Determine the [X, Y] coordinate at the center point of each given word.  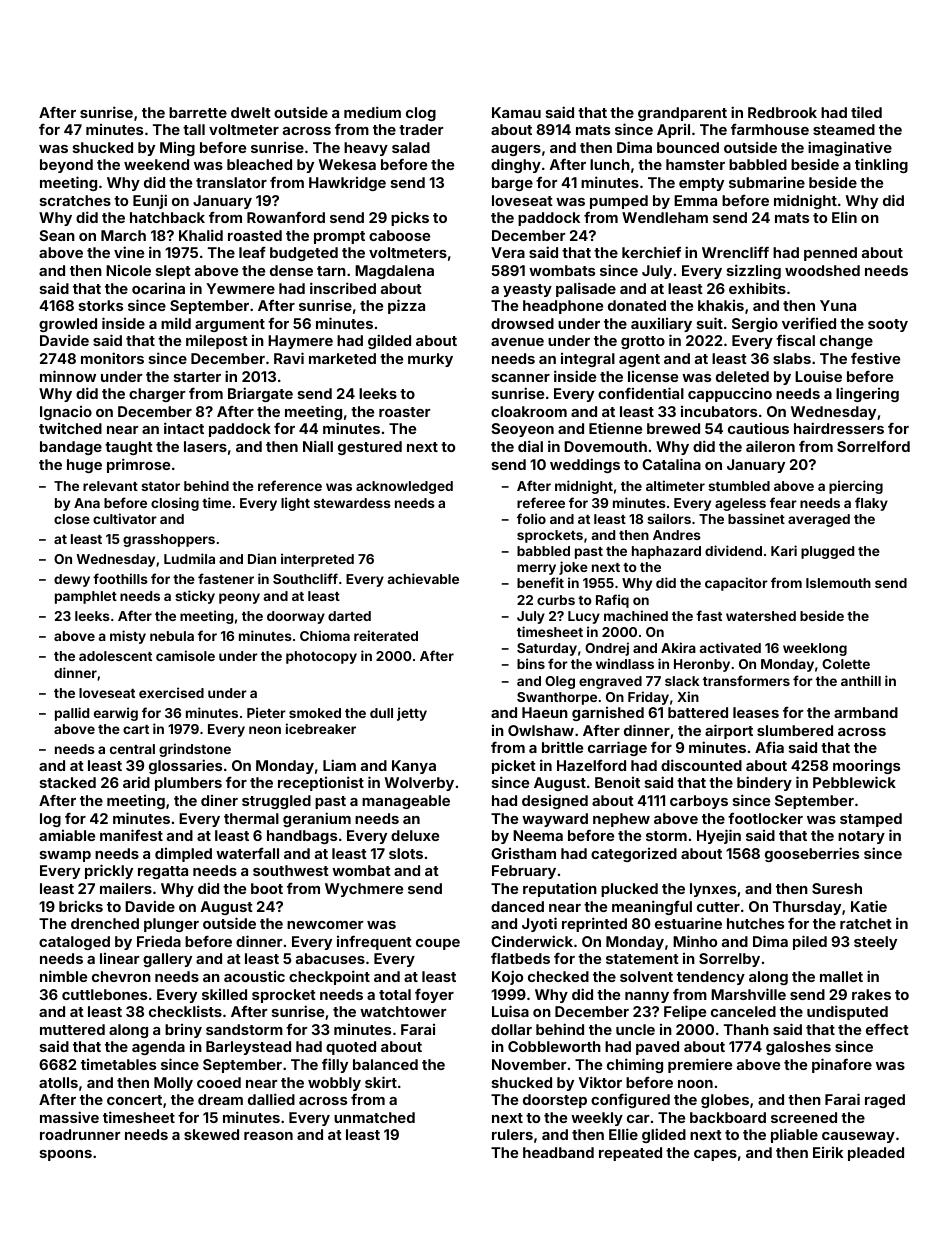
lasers [205, 446]
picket [514, 766]
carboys [699, 802]
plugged [827, 552]
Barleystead [248, 1048]
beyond [66, 166]
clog [421, 114]
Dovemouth [605, 446]
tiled [866, 112]
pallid [72, 714]
